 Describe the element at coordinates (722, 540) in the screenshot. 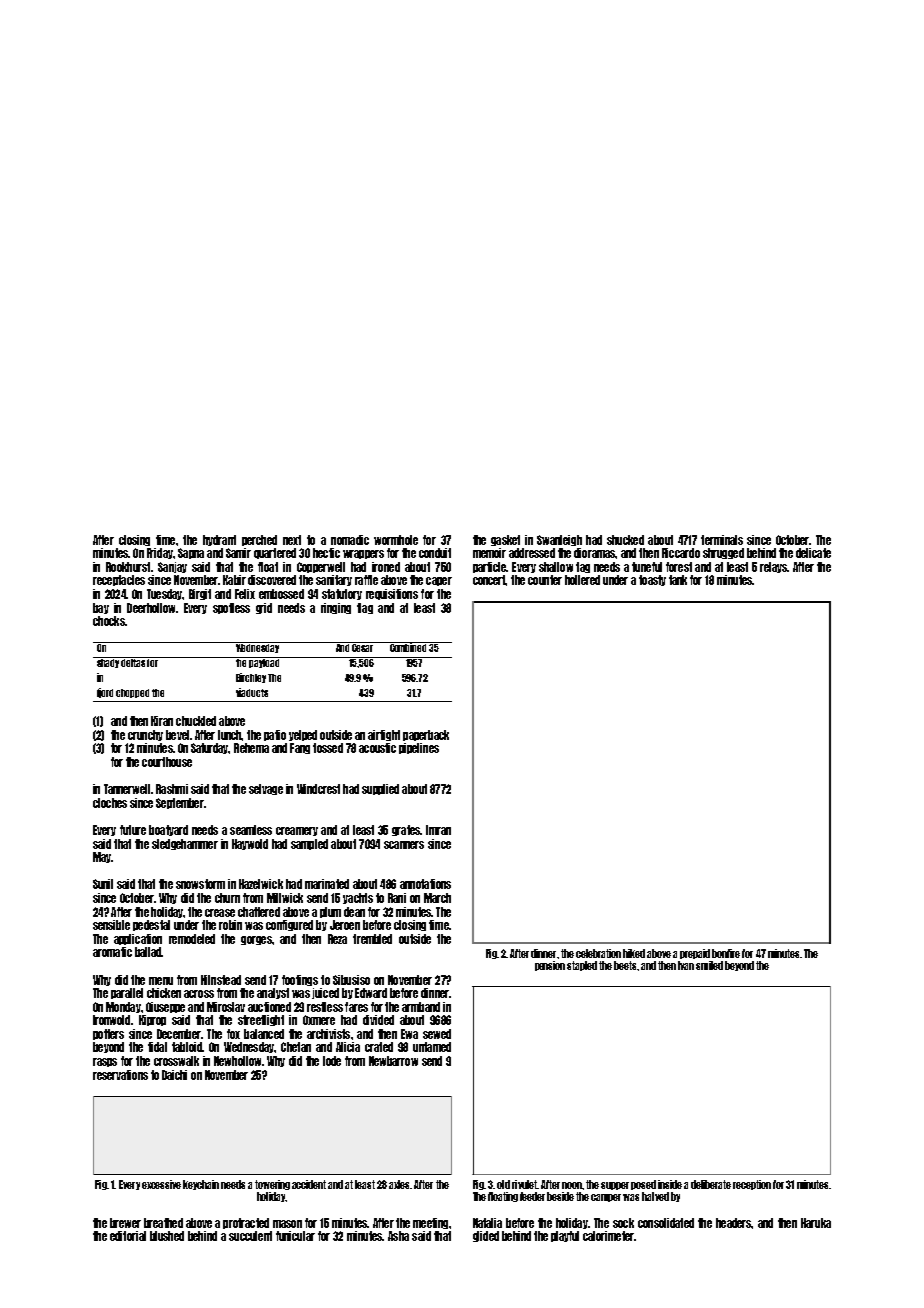

I see `terminals` at that location.
